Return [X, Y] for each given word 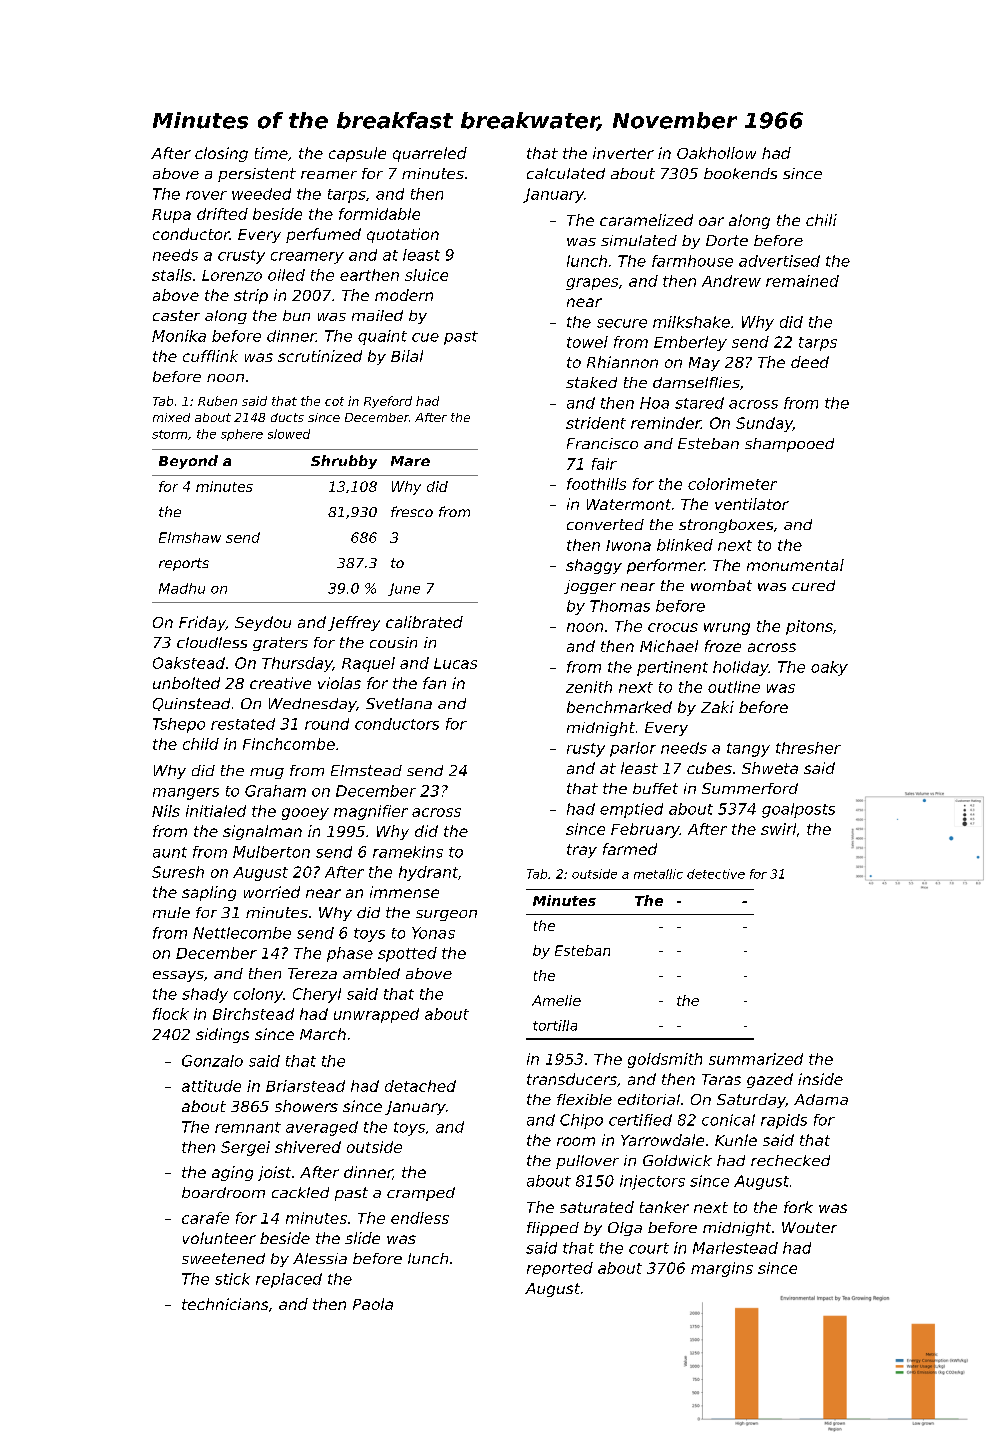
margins [722, 1269]
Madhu [182, 588]
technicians [225, 1304]
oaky [829, 668]
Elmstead [366, 770]
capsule [357, 154]
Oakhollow [716, 153]
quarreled [430, 154]
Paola [373, 1304]
